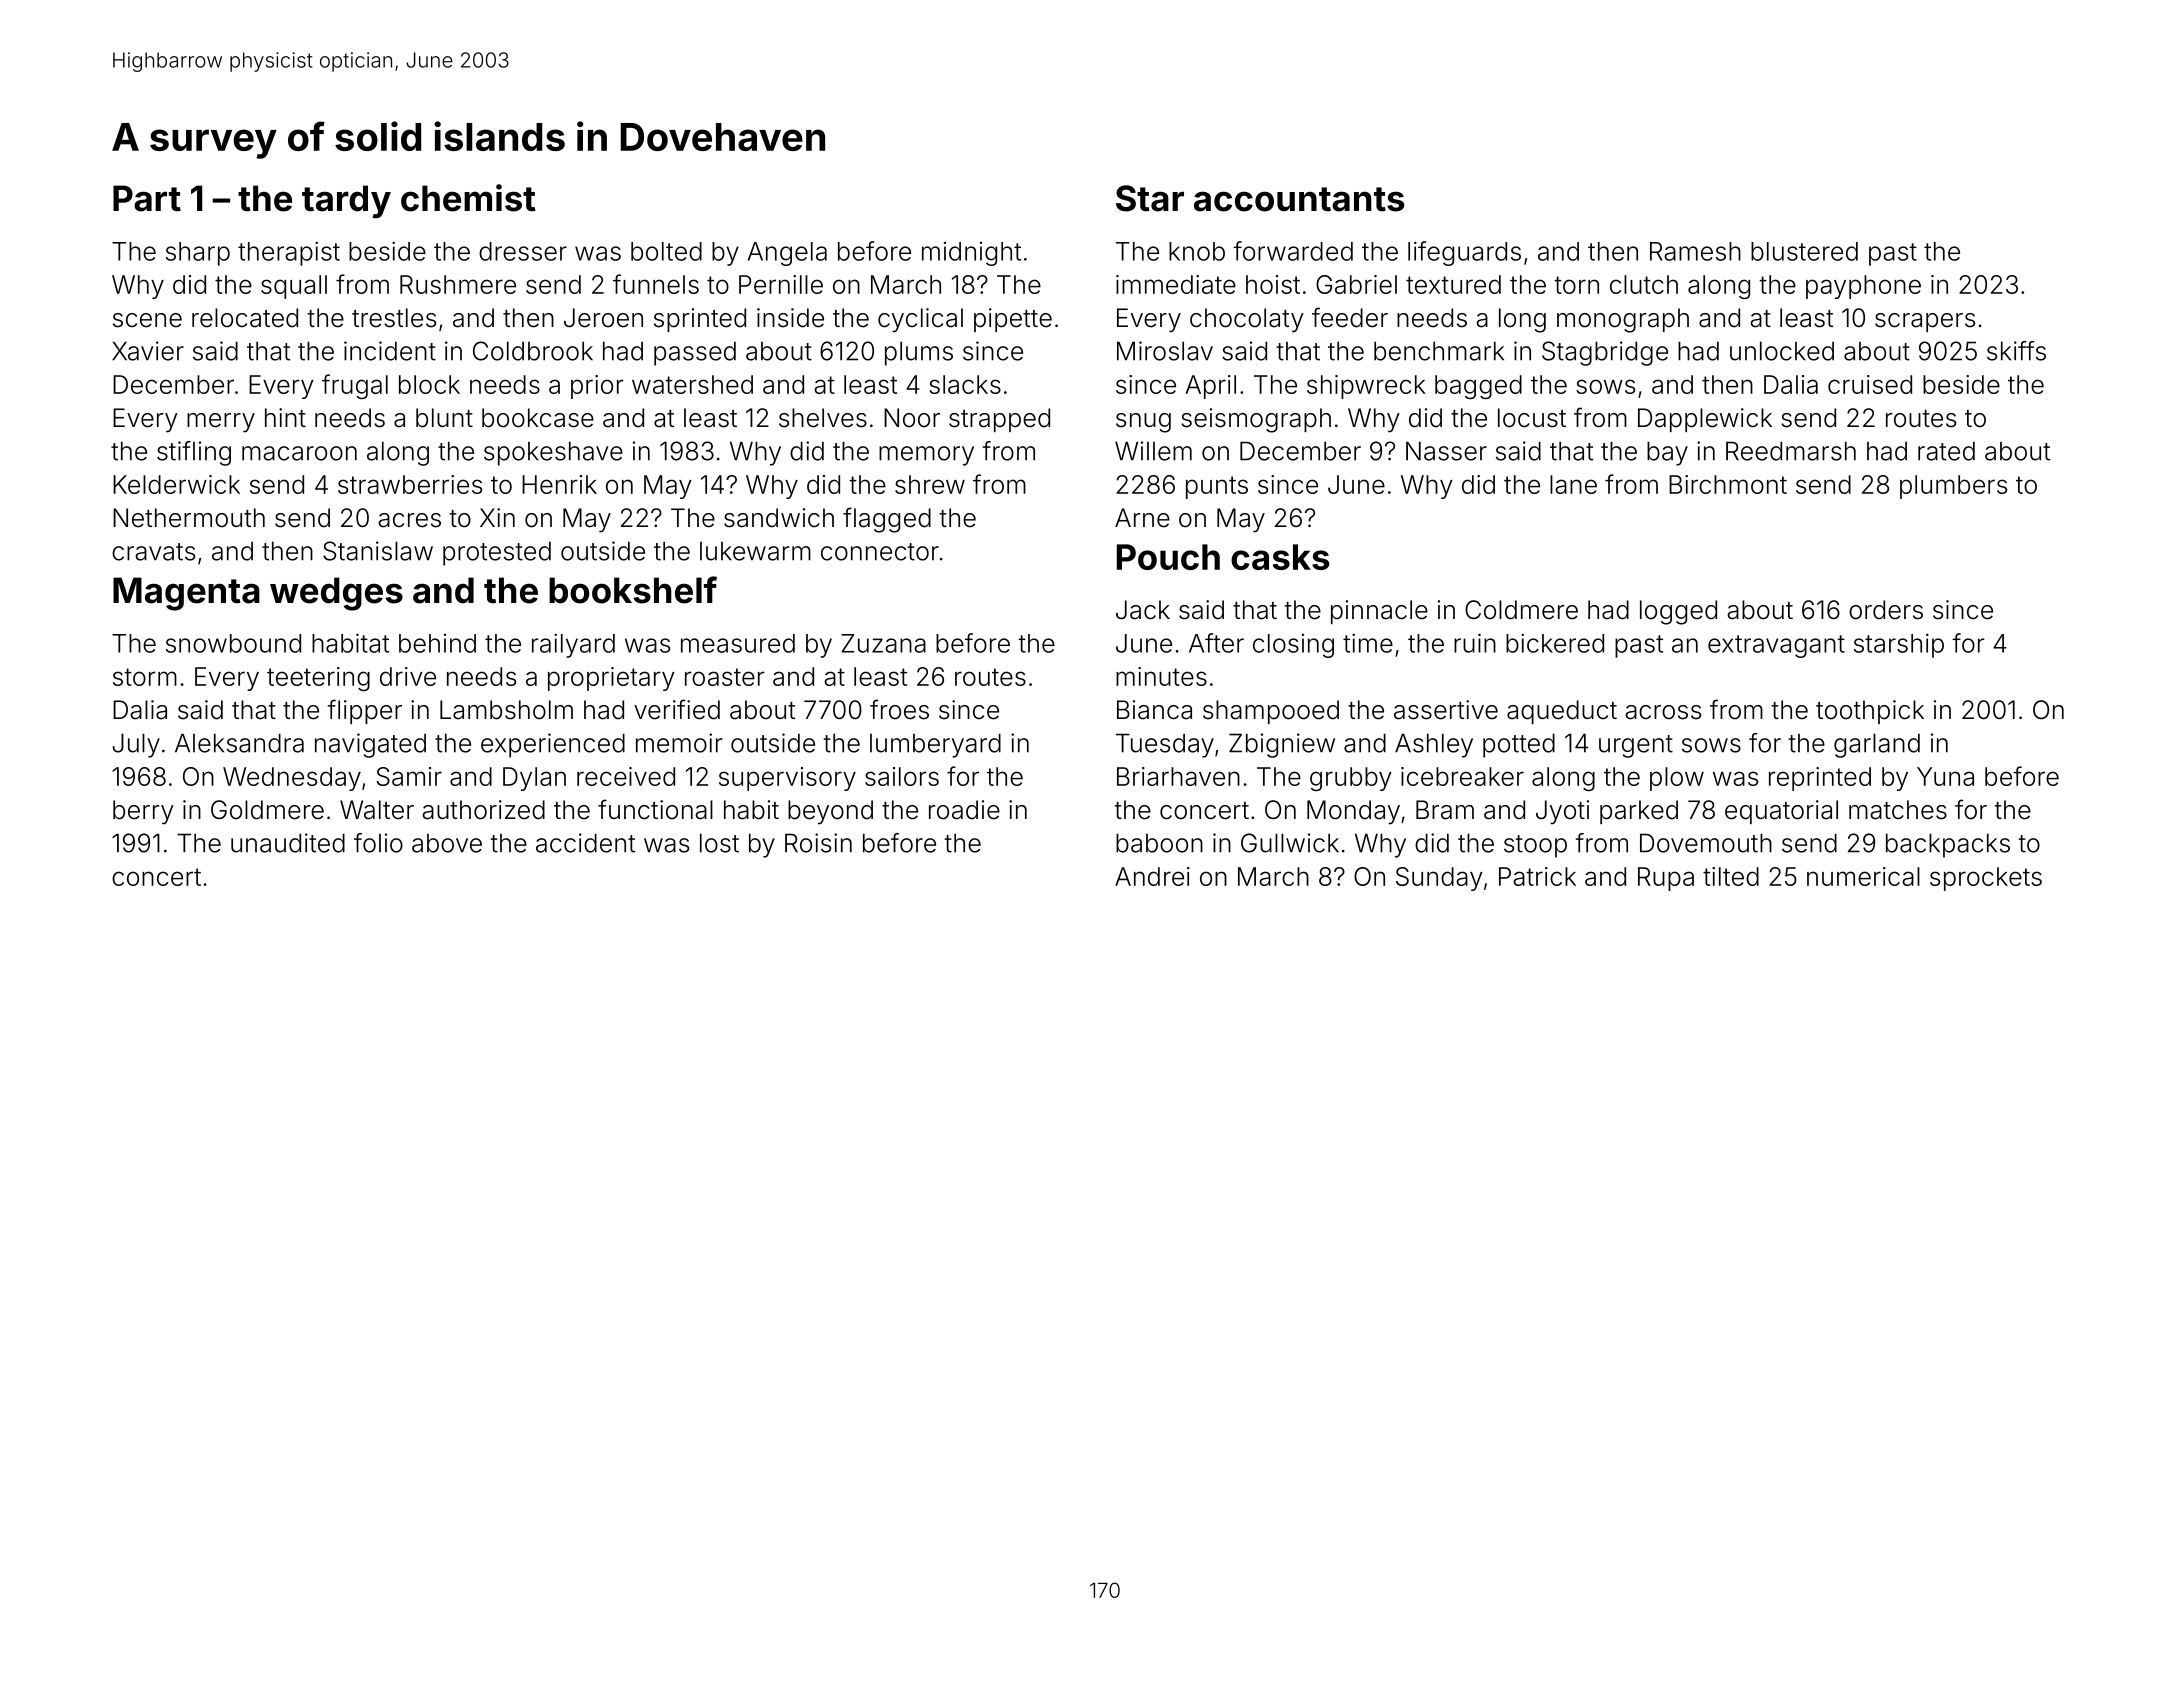 The image size is (2178, 1683). Describe the element at coordinates (147, 198) in the screenshot. I see `Part` at that location.
